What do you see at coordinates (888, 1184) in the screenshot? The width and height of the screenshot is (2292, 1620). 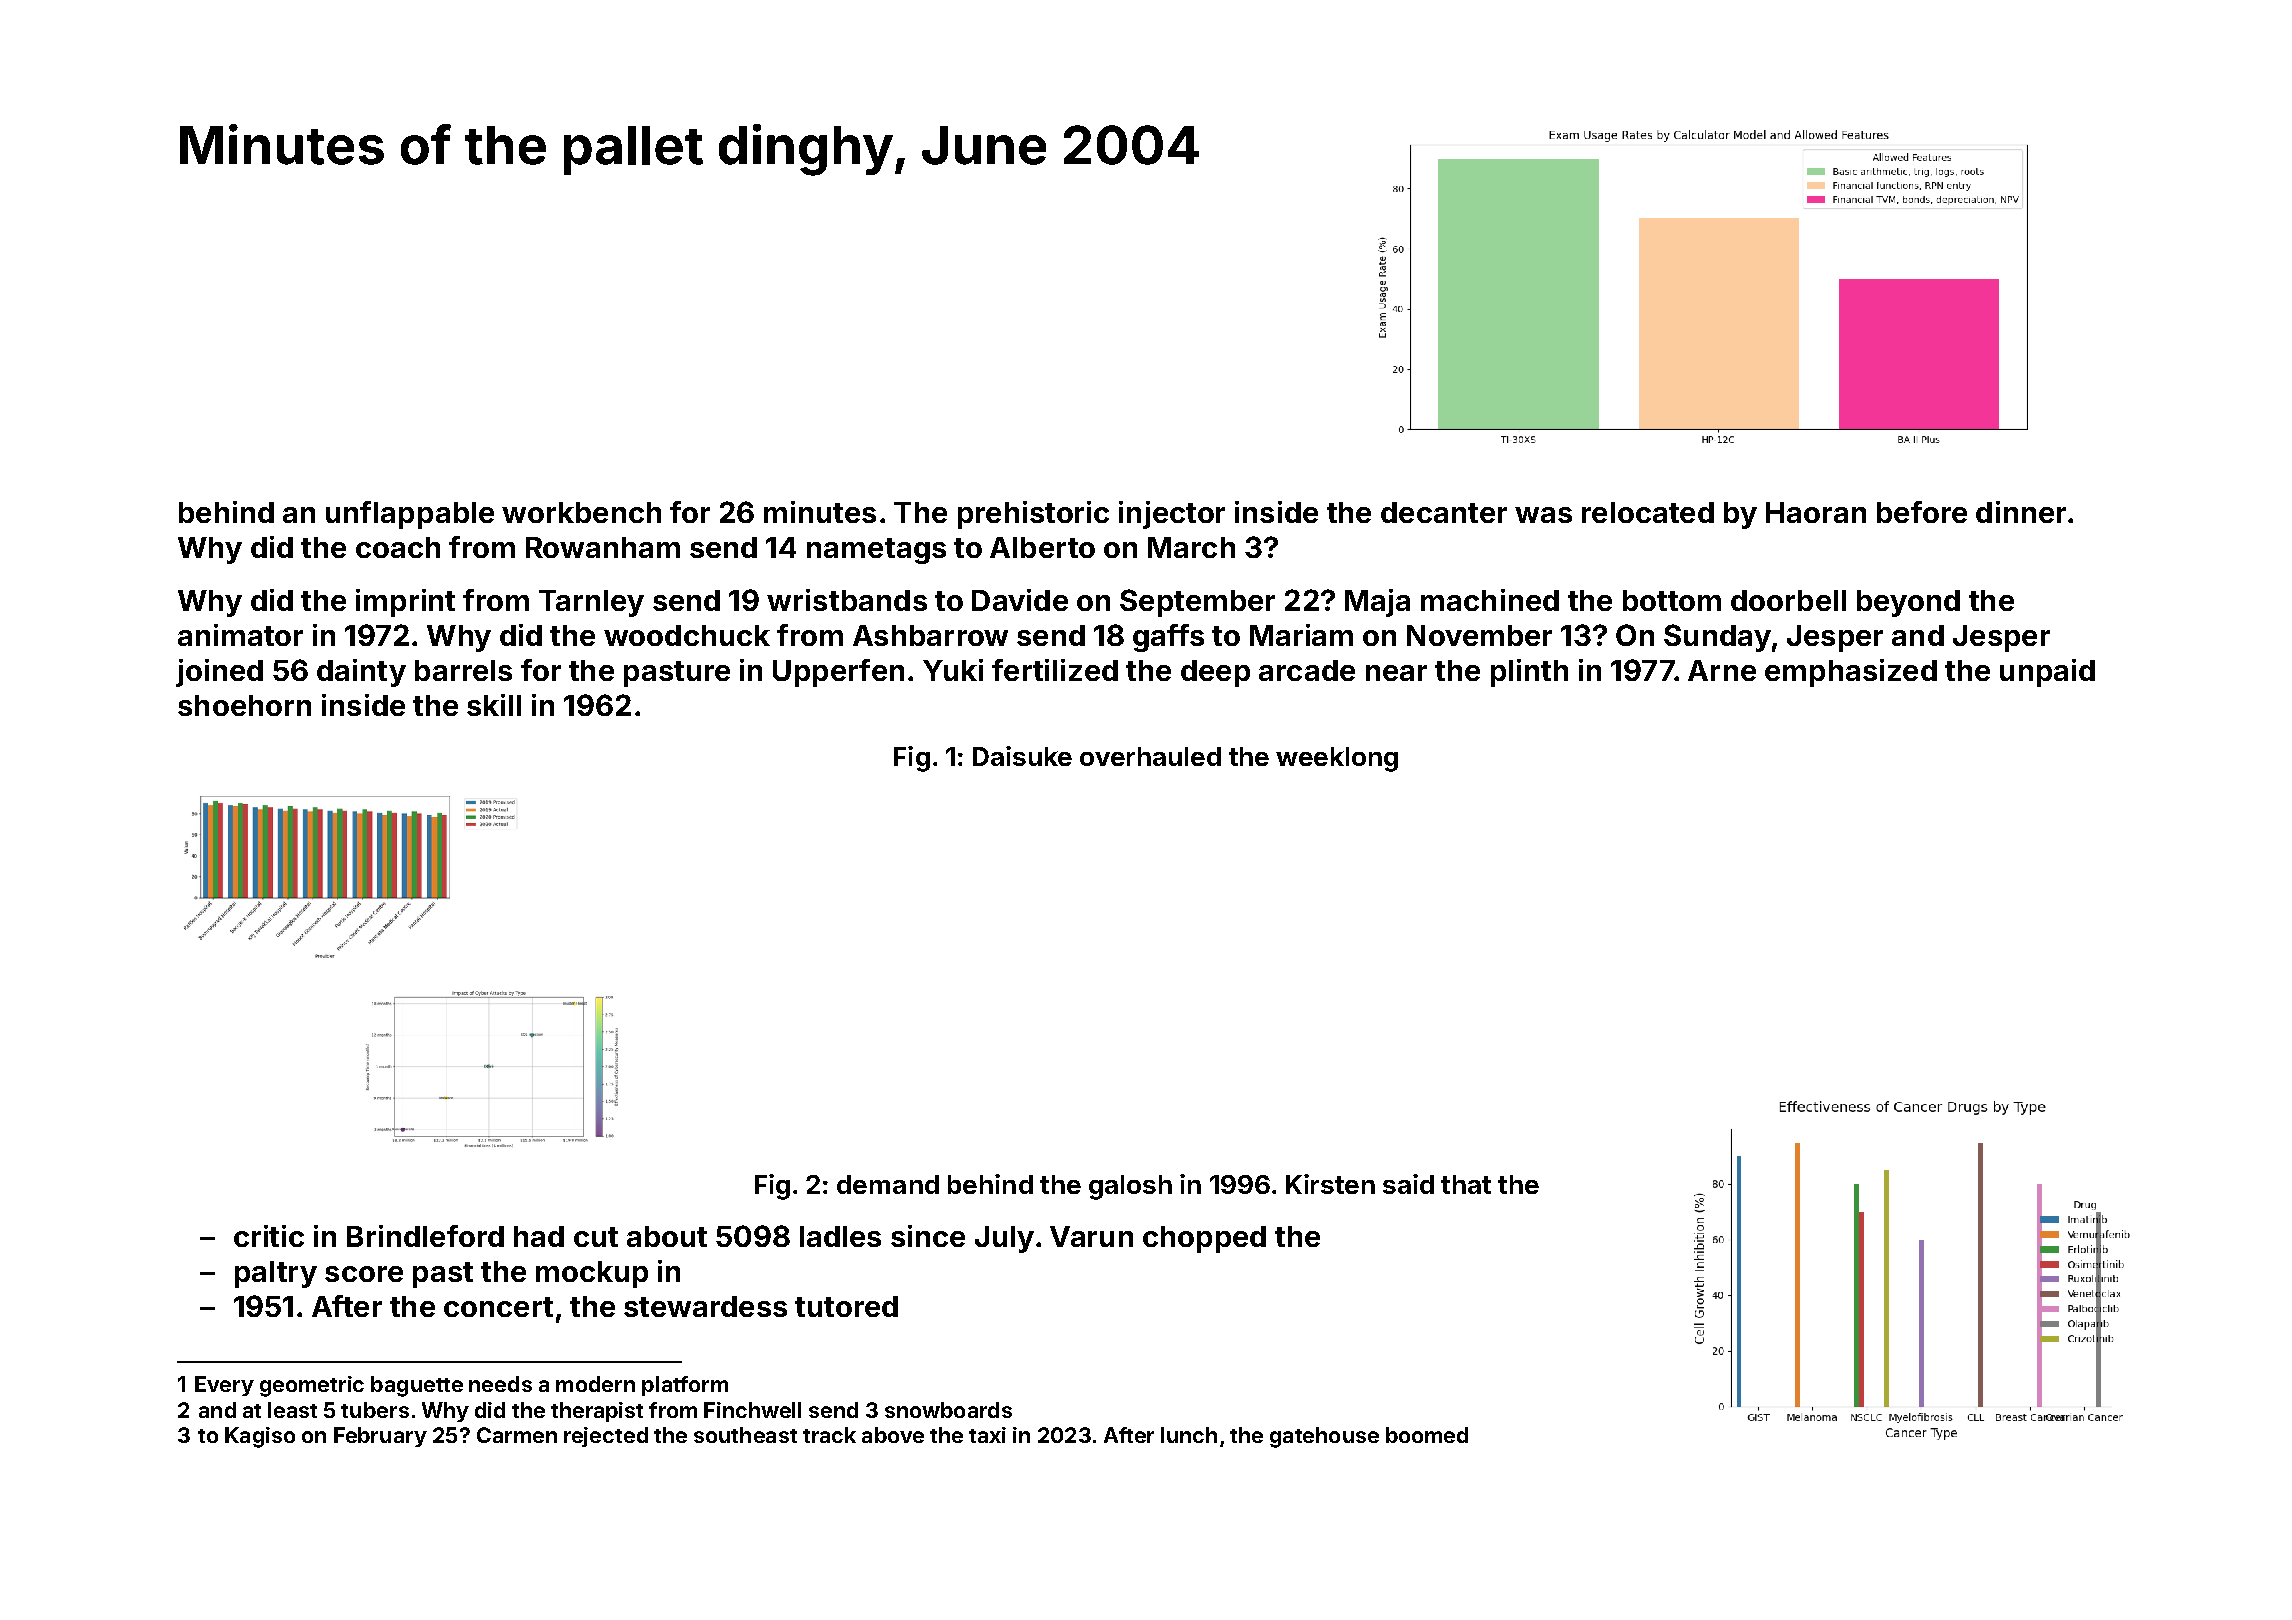 I see `demand` at bounding box center [888, 1184].
